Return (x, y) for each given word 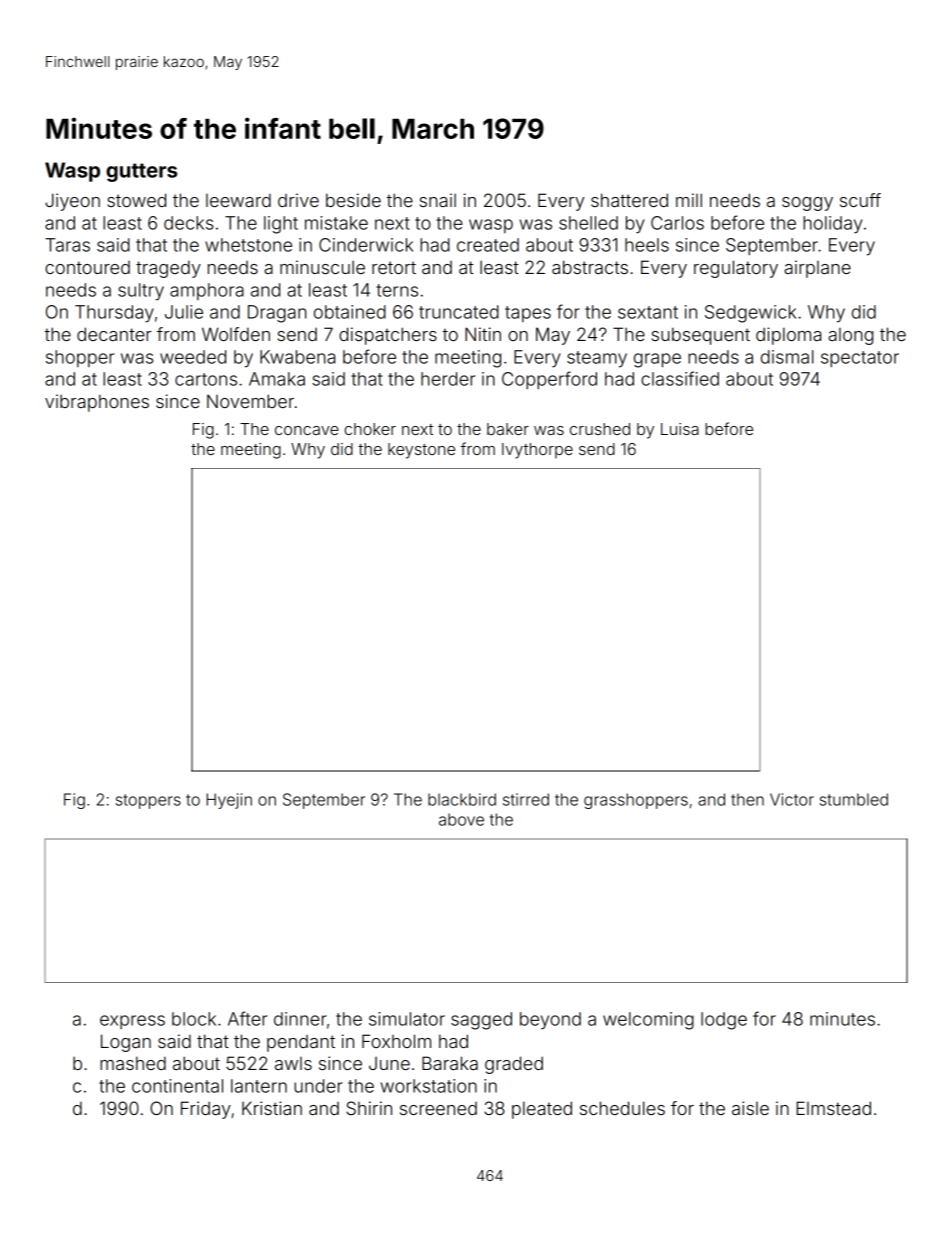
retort (394, 267)
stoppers (148, 801)
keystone (421, 451)
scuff (860, 200)
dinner (300, 1019)
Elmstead (833, 1108)
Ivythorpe (537, 451)
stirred (526, 799)
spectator (860, 359)
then (747, 799)
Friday (206, 1110)
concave (307, 430)
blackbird (462, 799)
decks (188, 223)
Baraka (450, 1063)
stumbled (854, 799)
